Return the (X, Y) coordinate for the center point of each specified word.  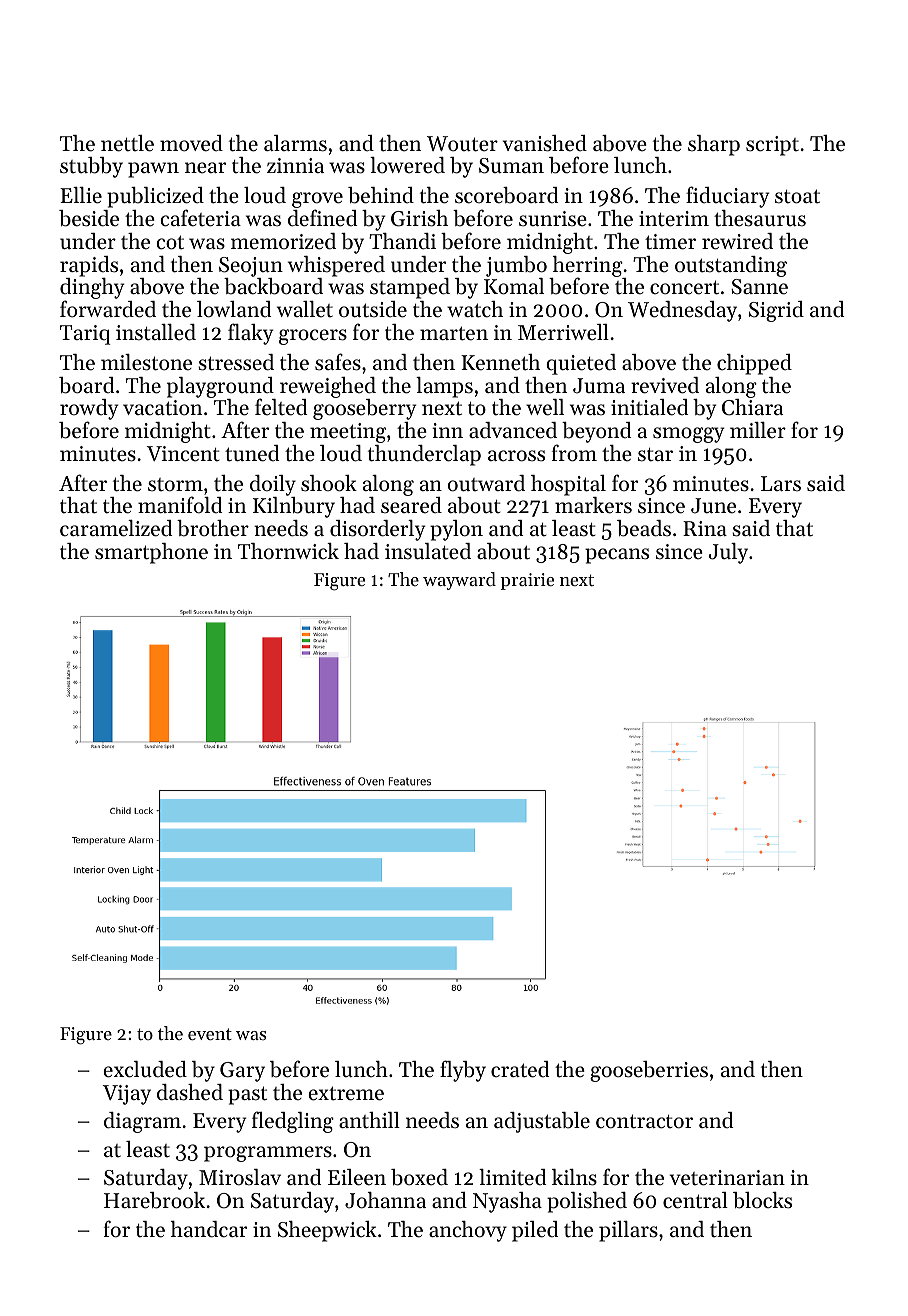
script (772, 146)
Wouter (462, 144)
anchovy (468, 1231)
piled (535, 1231)
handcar (209, 1229)
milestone (146, 362)
